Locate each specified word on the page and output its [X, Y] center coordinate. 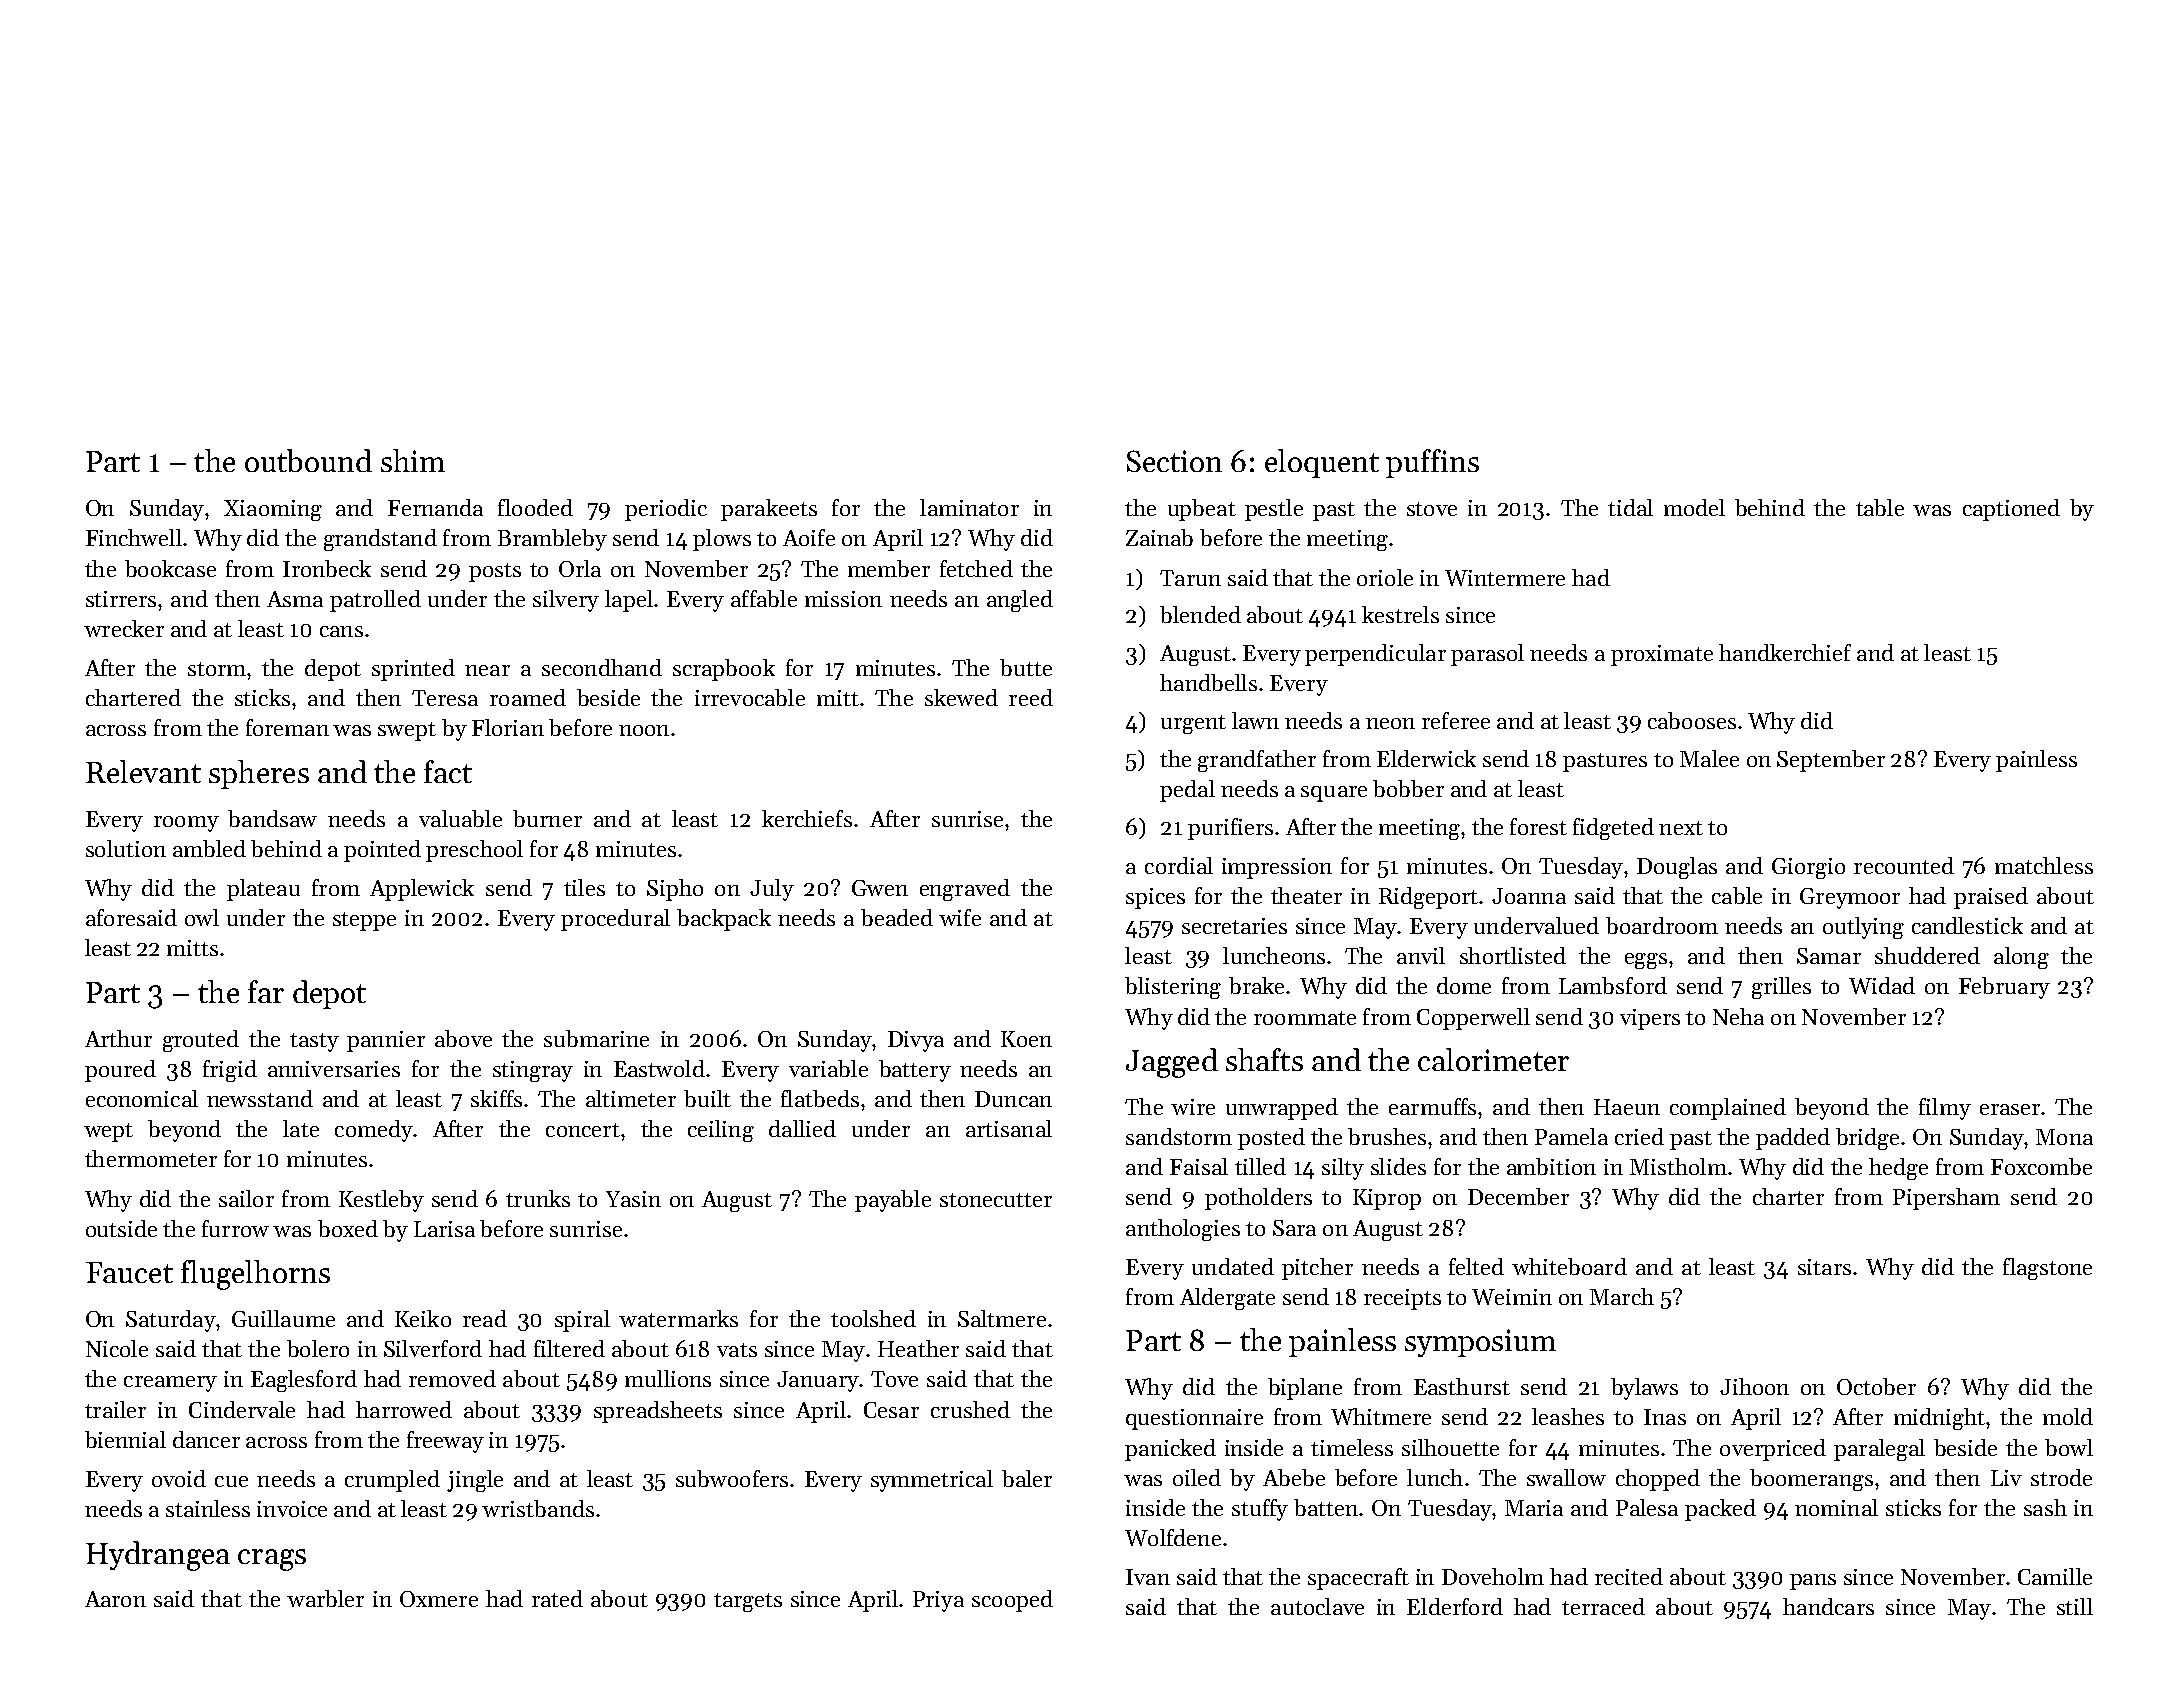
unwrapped [1282, 1109]
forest [1538, 826]
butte [1026, 667]
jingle [475, 1481]
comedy [374, 1131]
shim [413, 460]
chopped [1658, 1480]
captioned [2011, 510]
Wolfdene [1173, 1537]
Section [1174, 461]
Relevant [143, 771]
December [1518, 1196]
